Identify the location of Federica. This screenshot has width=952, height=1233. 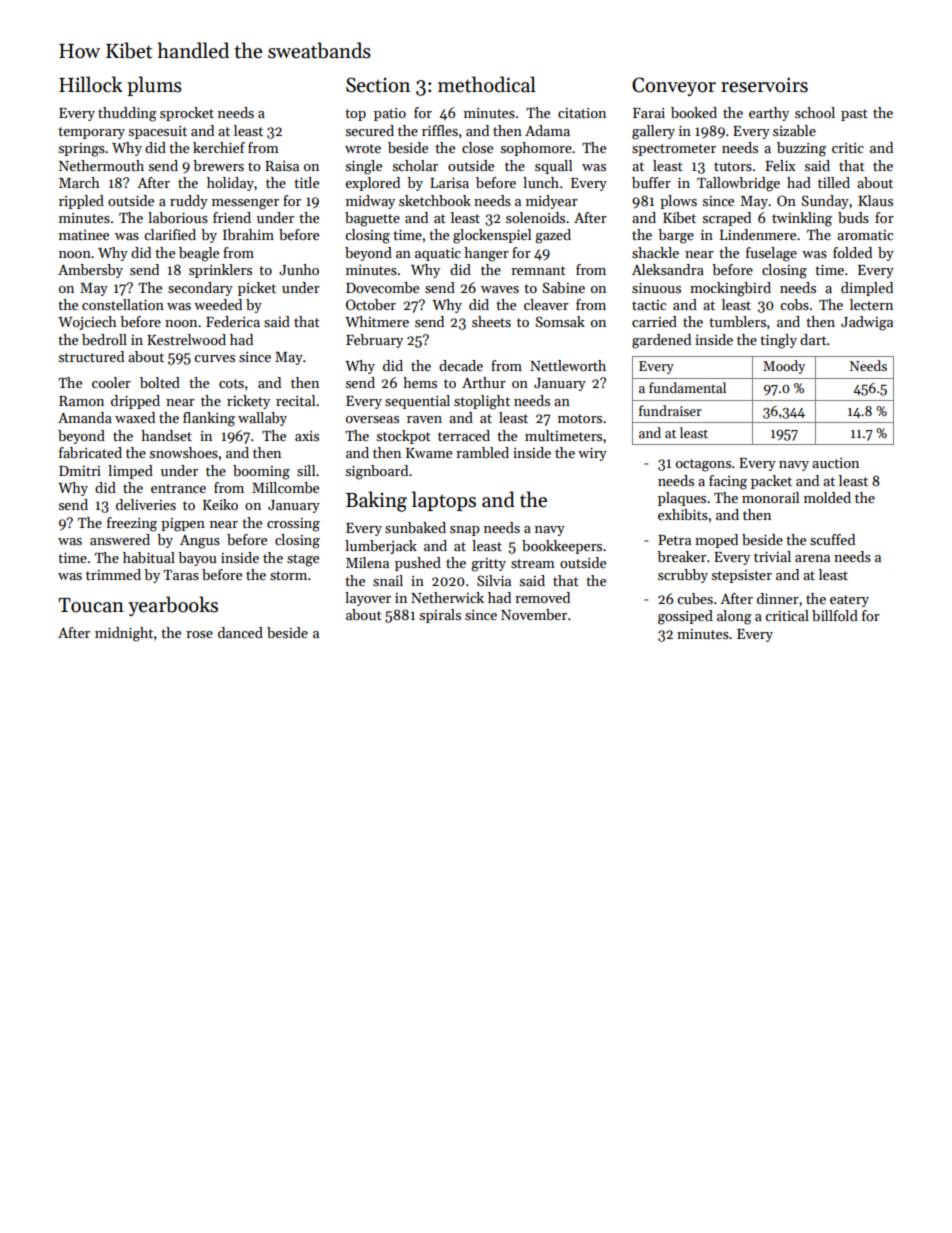
(233, 321).
